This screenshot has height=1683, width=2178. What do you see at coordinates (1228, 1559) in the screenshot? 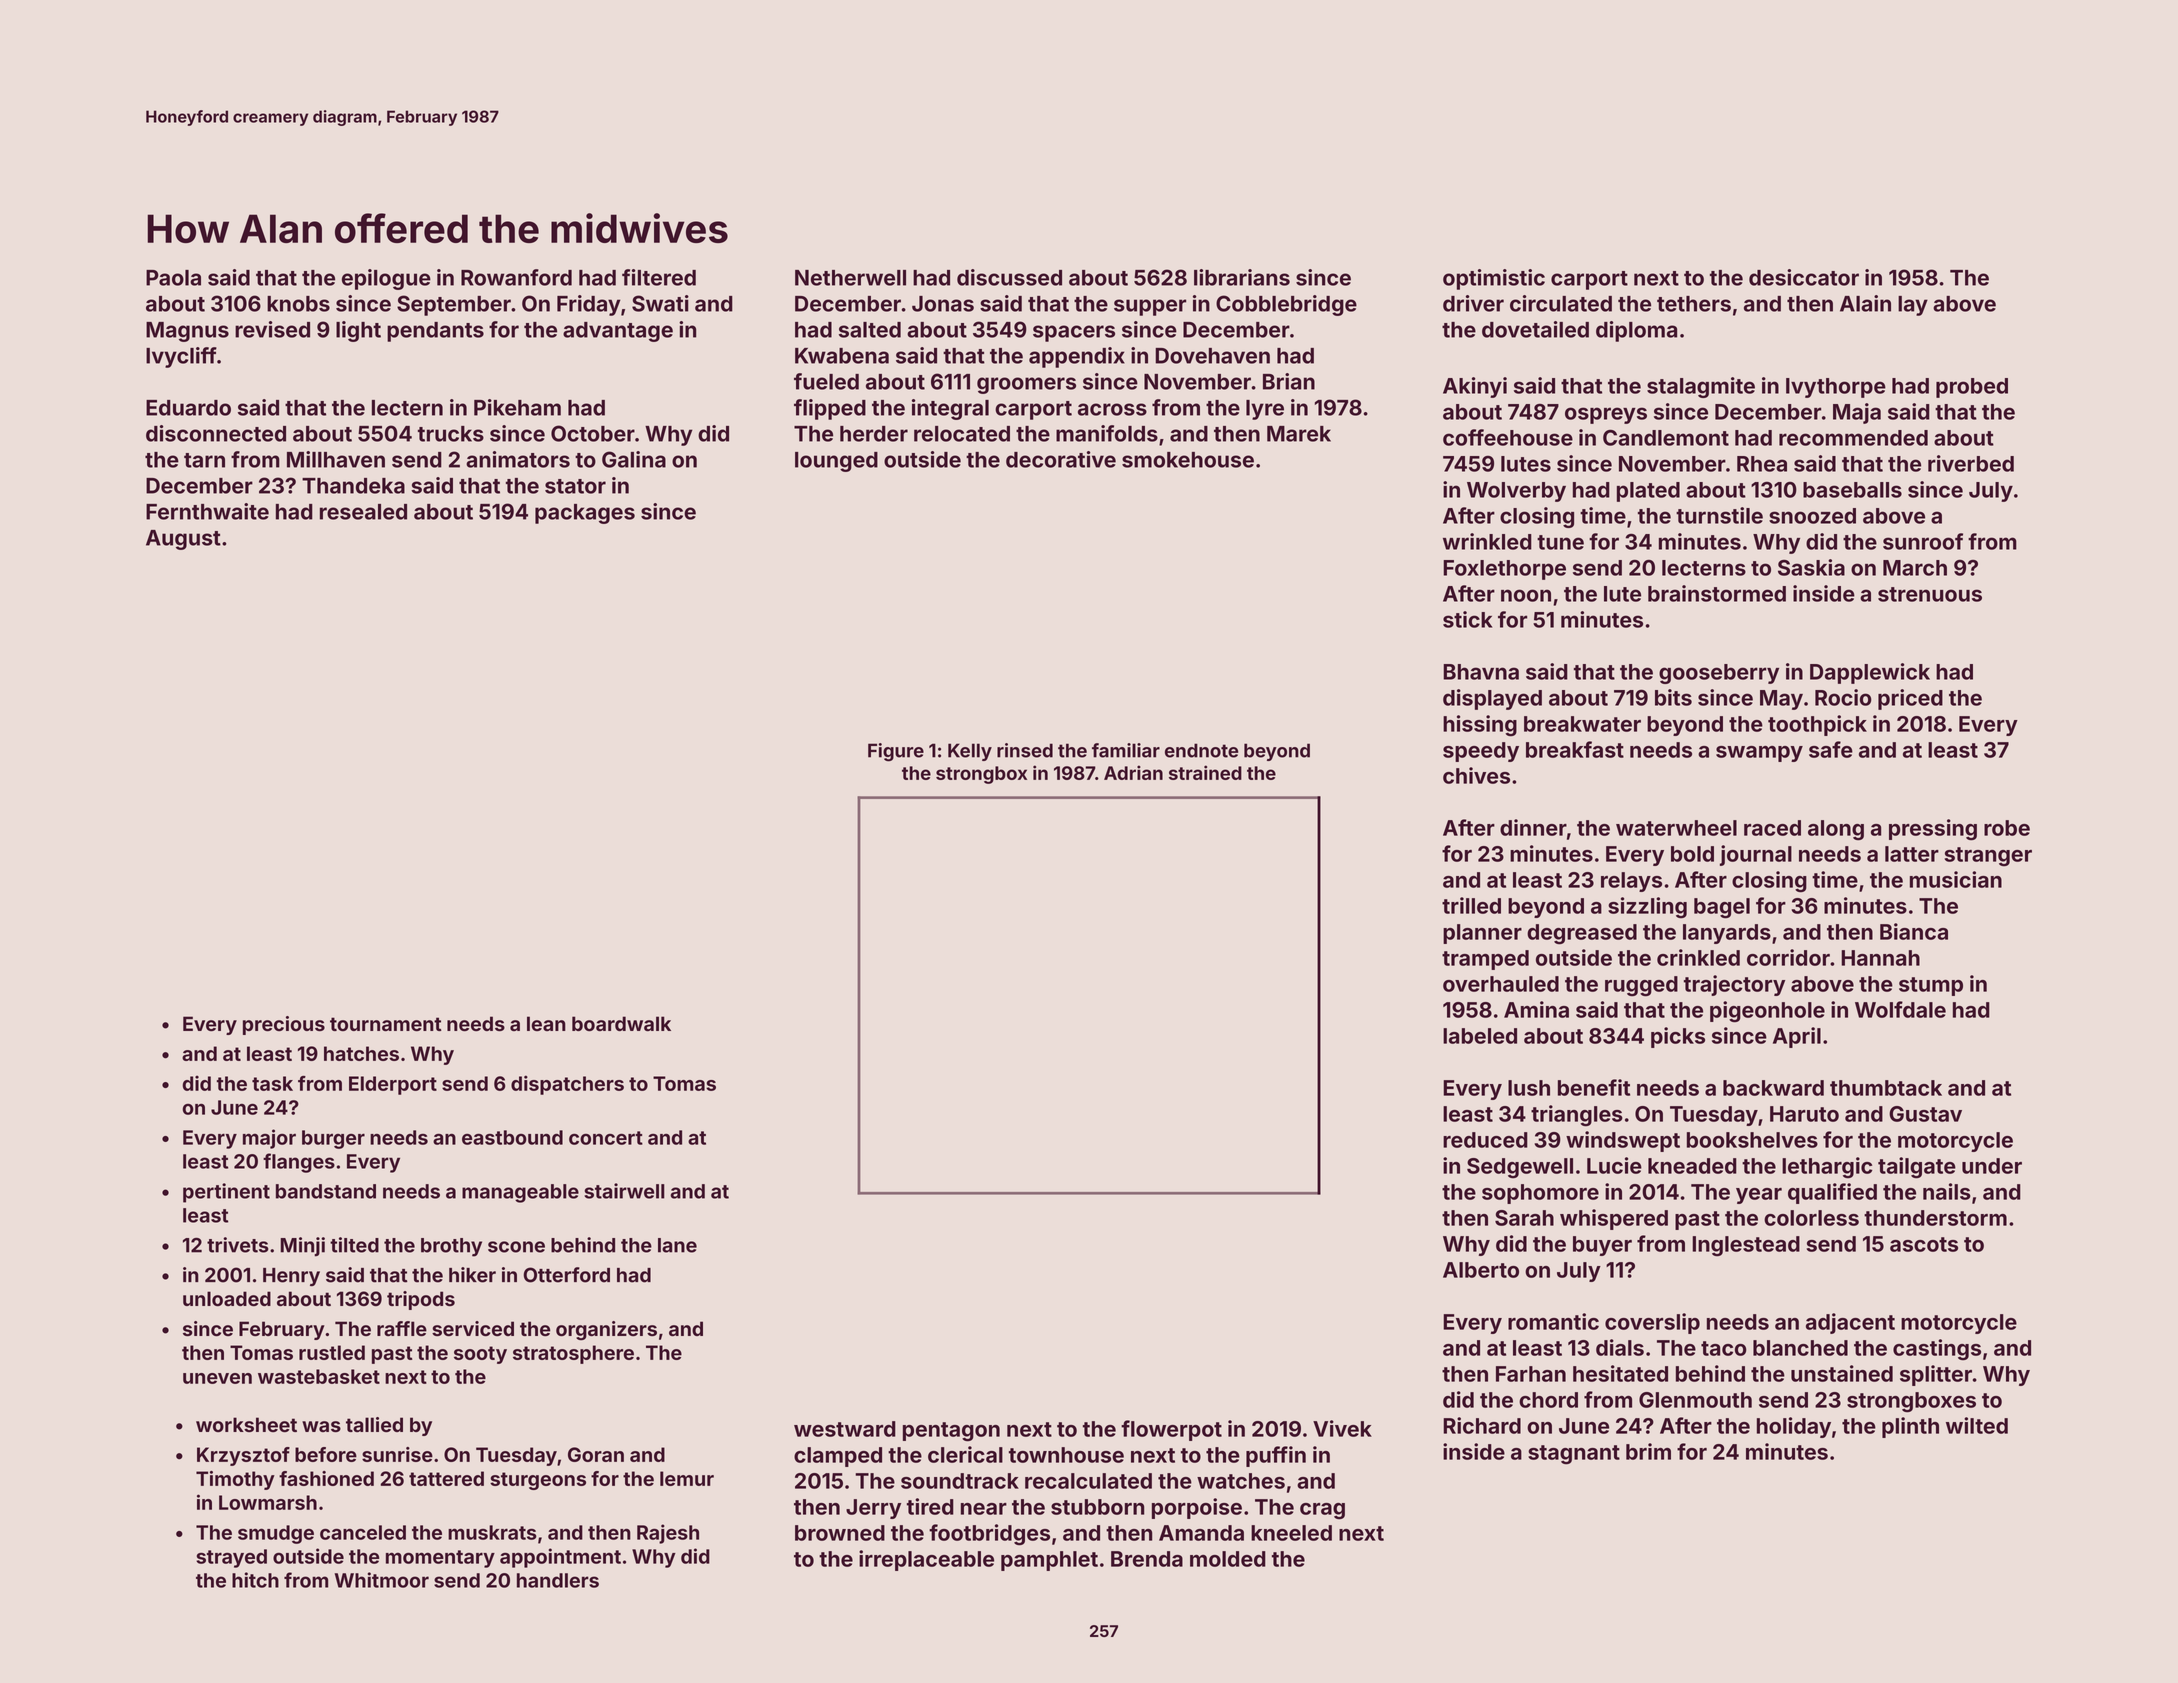
I see `molded` at bounding box center [1228, 1559].
